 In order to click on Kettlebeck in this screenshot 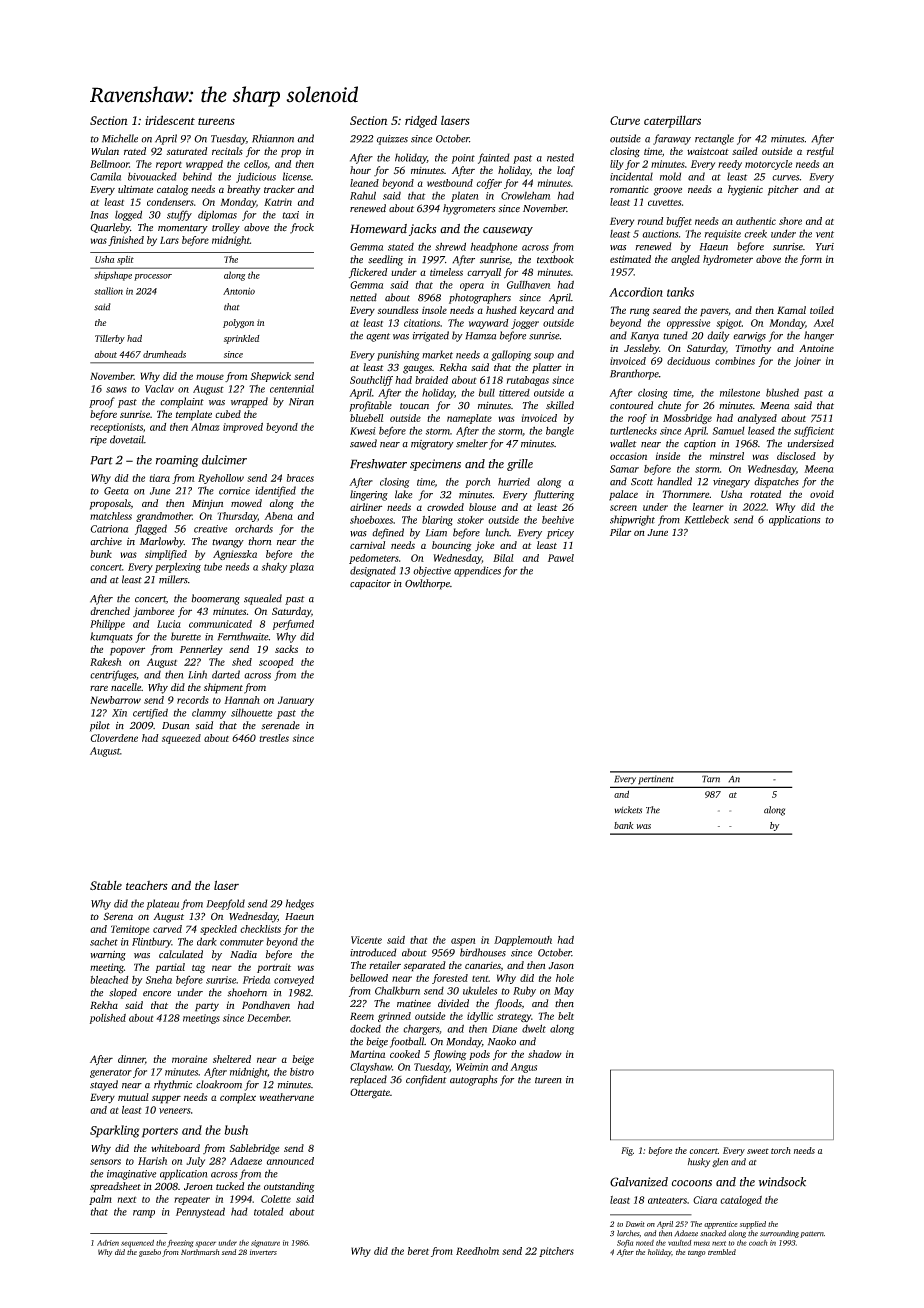, I will do `click(707, 519)`.
